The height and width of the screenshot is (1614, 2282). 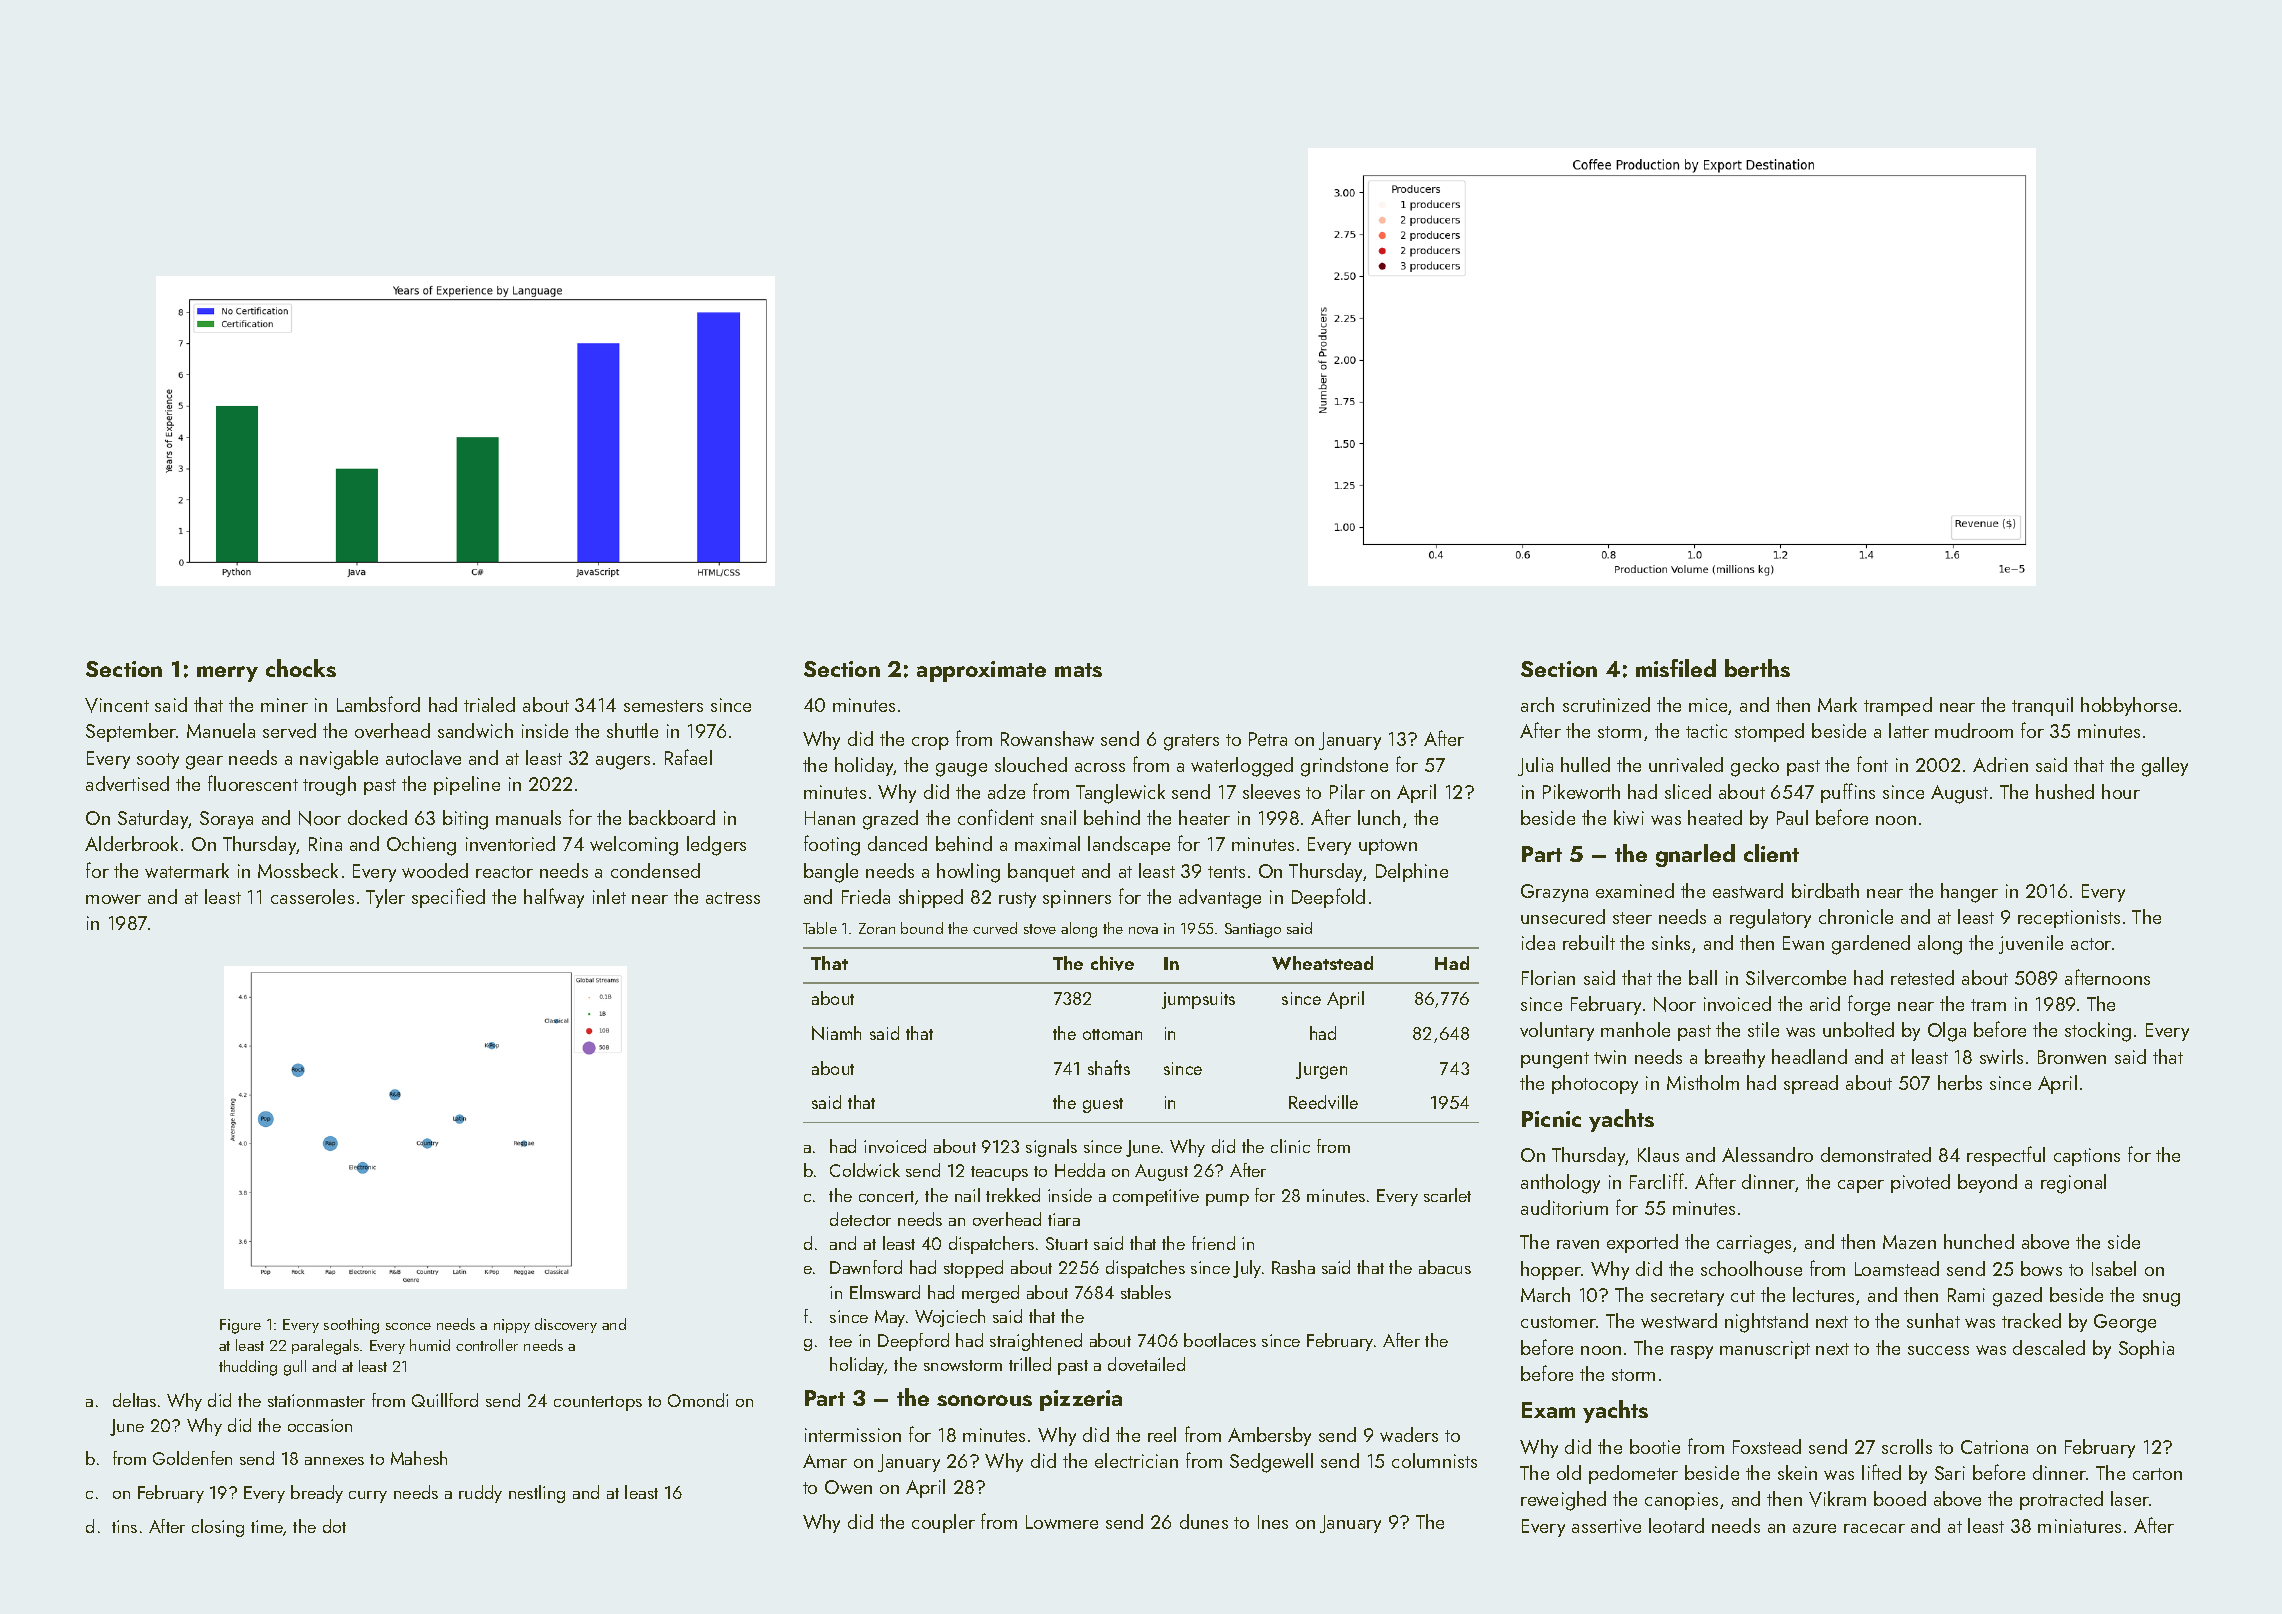 What do you see at coordinates (2098, 1032) in the screenshot?
I see `stocking` at bounding box center [2098, 1032].
